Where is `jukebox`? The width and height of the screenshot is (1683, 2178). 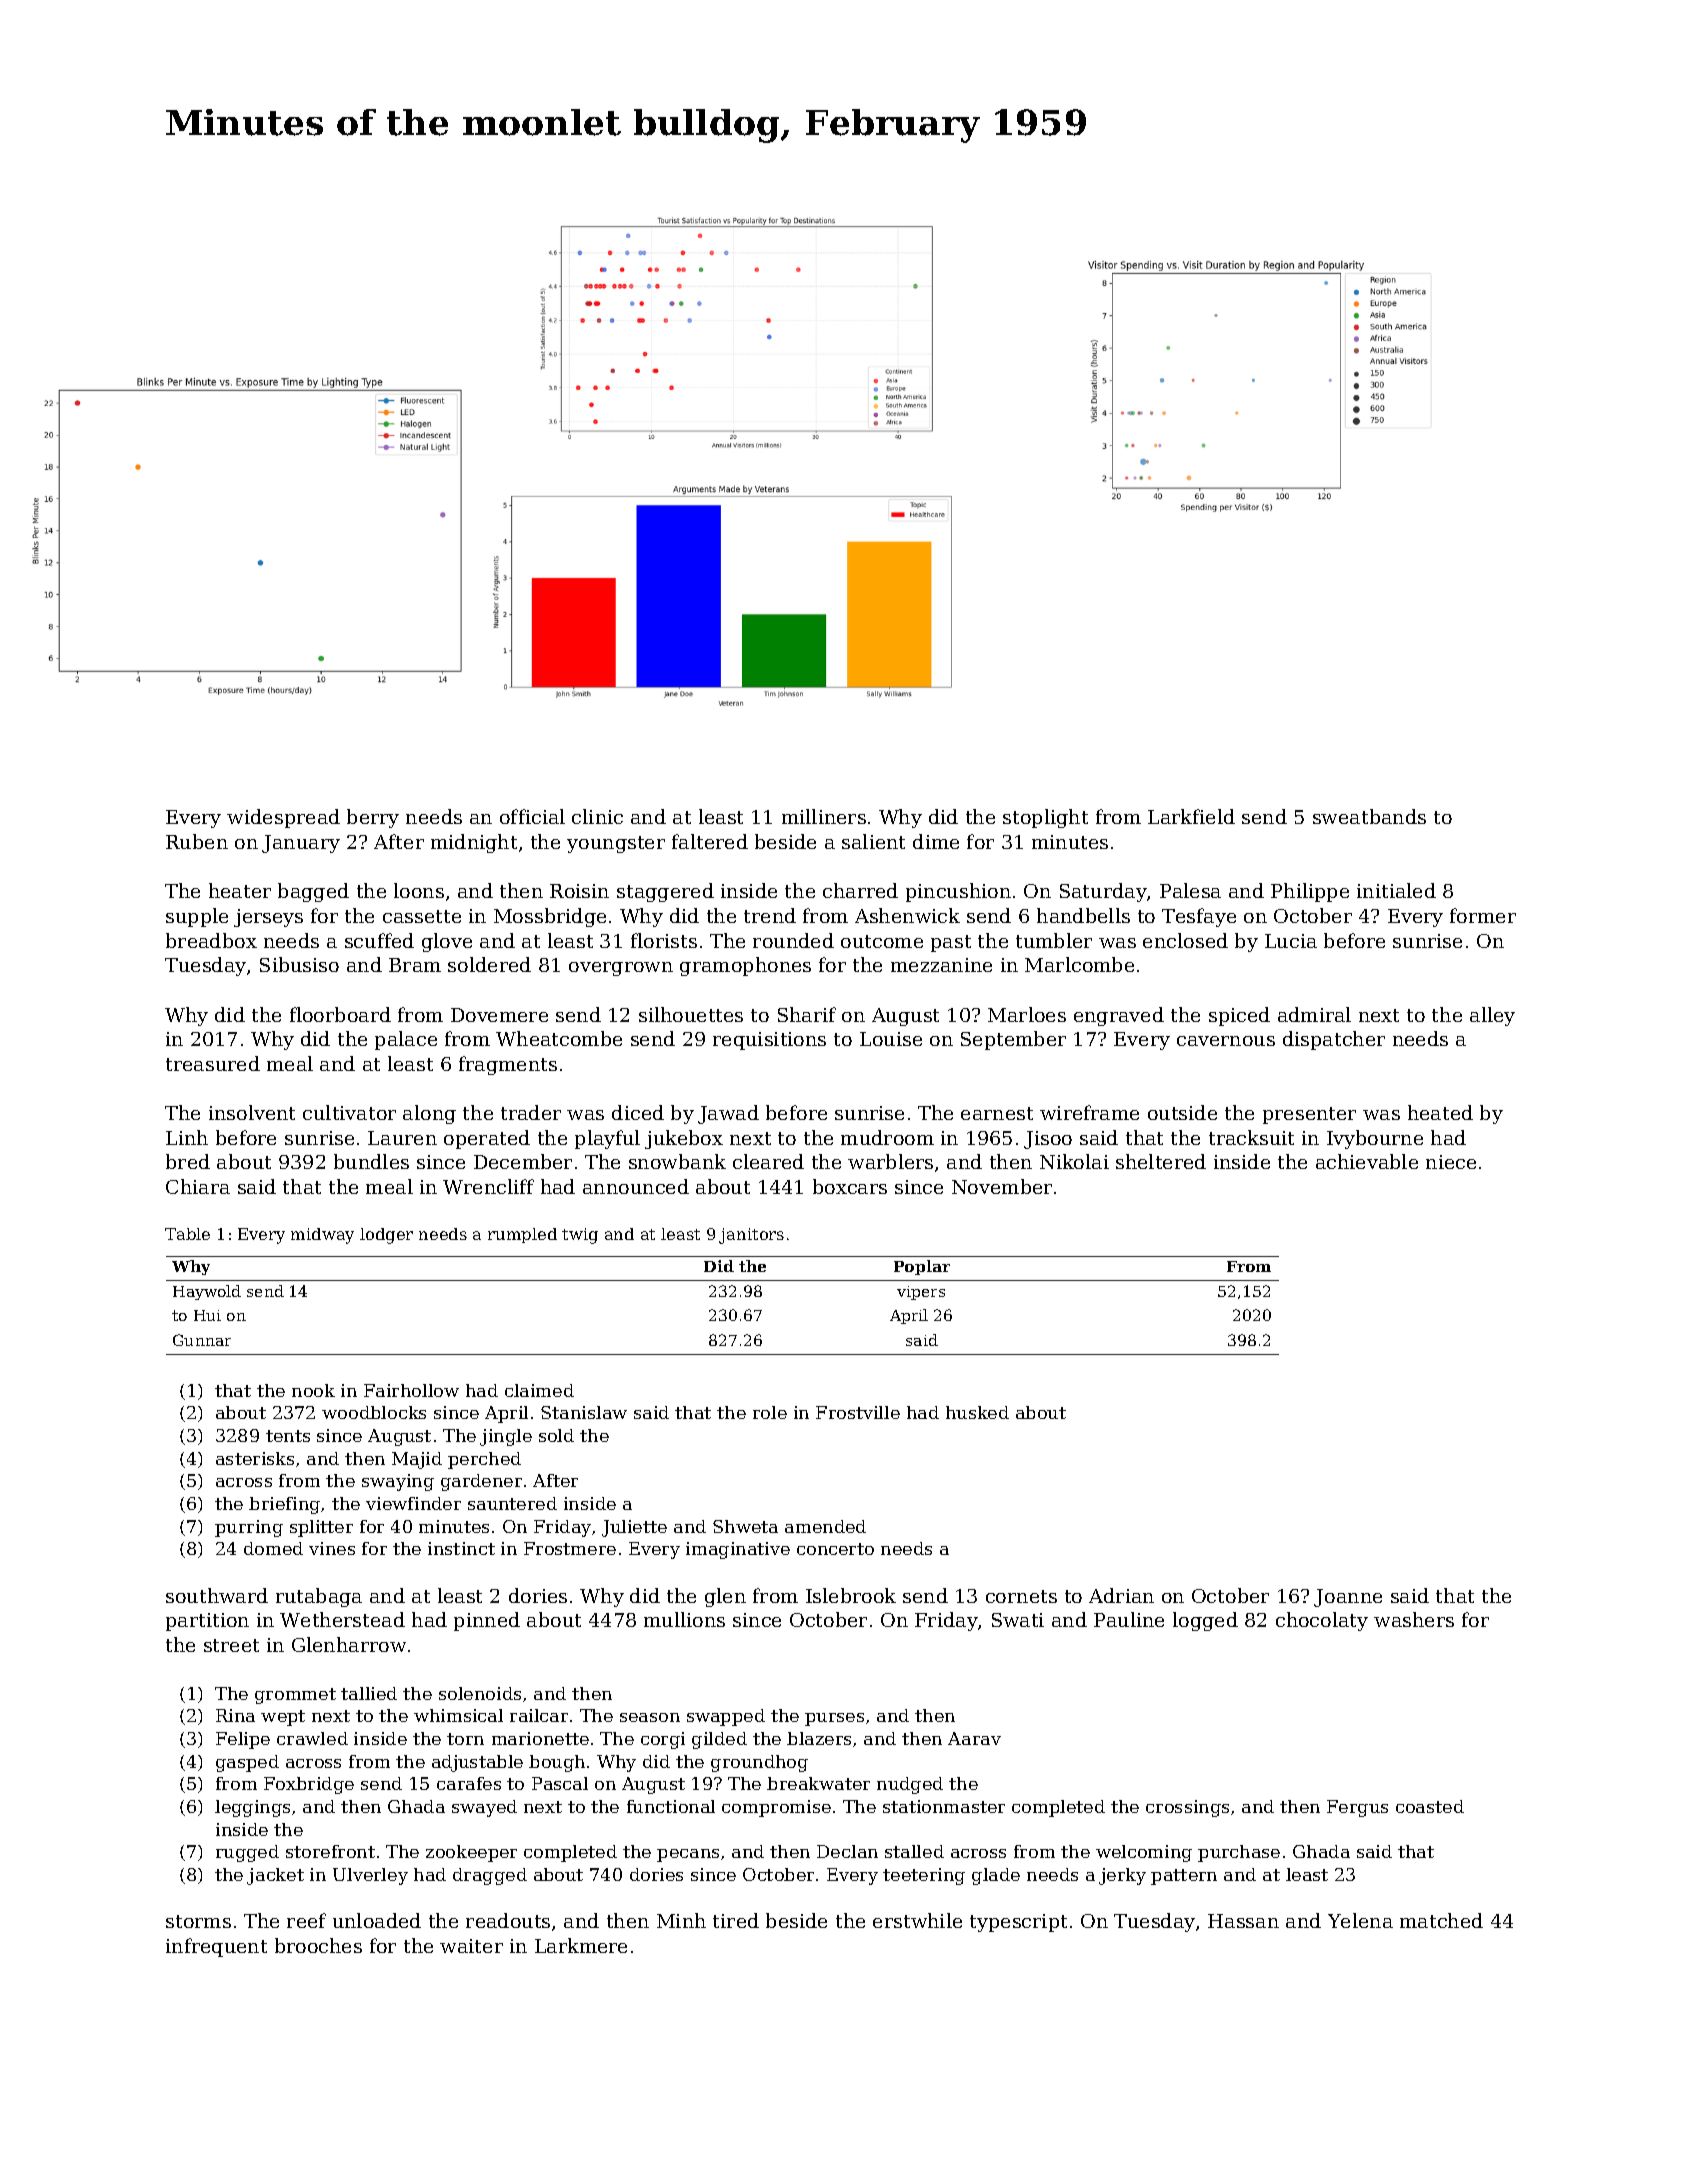 jukebox is located at coordinates (684, 1139).
